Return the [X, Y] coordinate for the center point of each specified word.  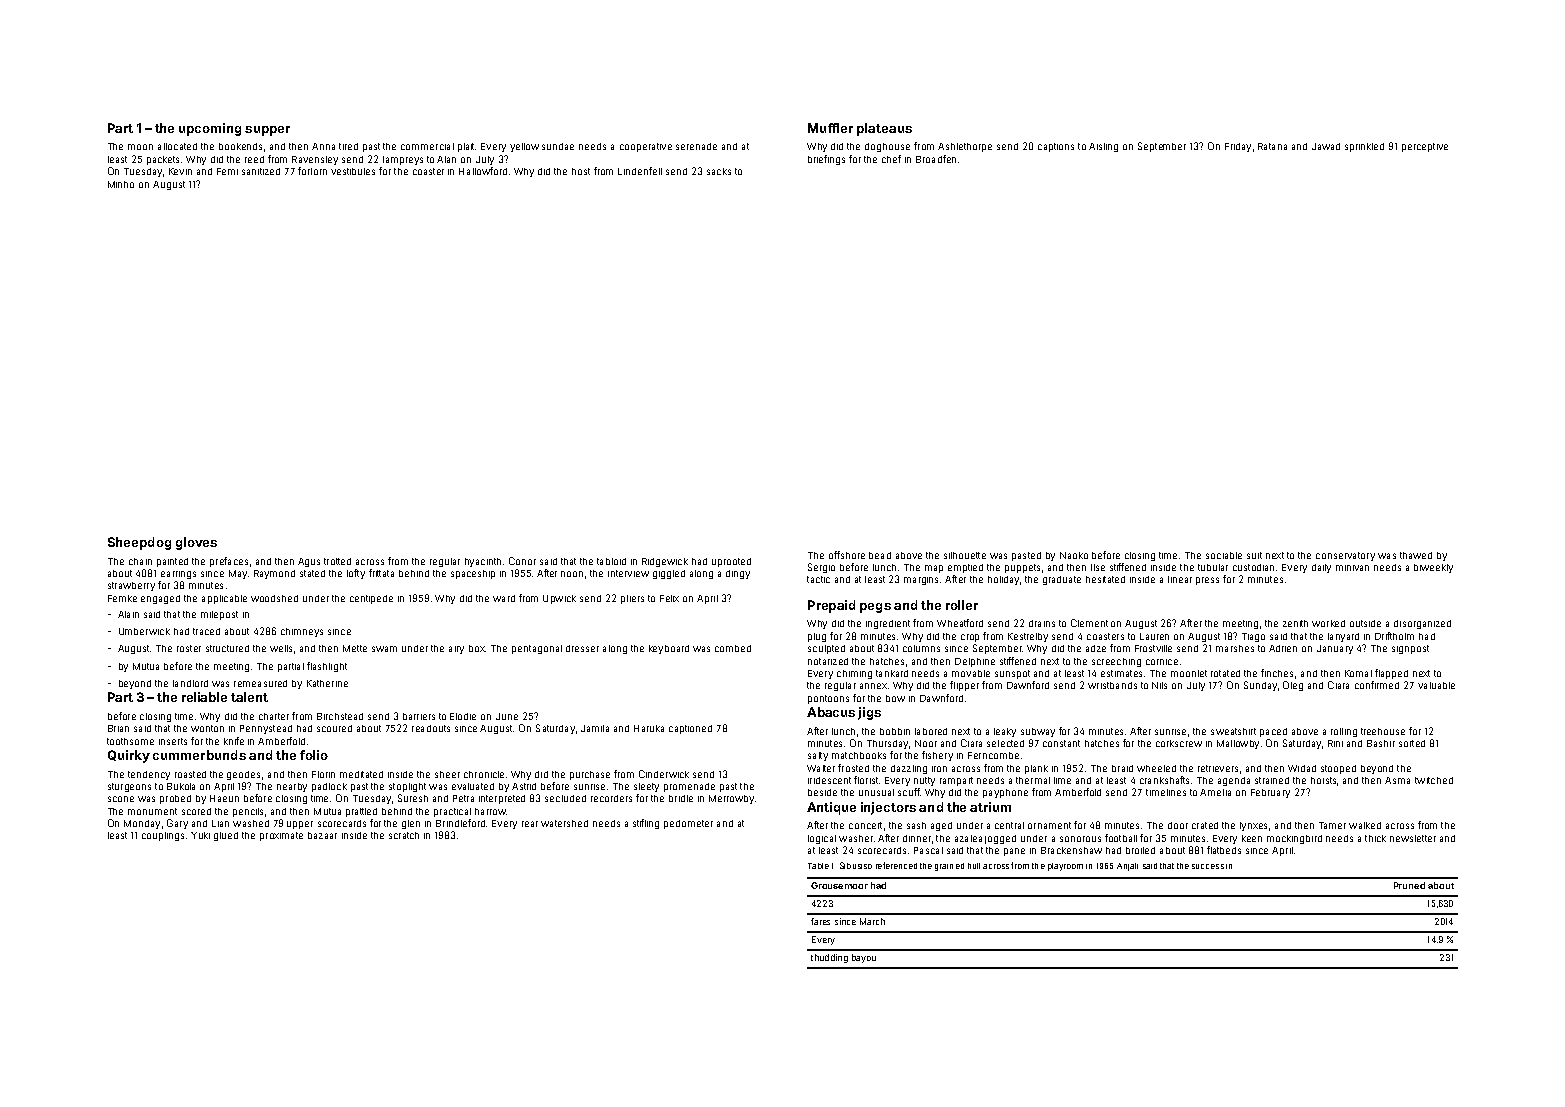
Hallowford [483, 171]
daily [1321, 568]
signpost [1410, 649]
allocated [177, 146]
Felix [669, 598]
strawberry [131, 586]
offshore [847, 555]
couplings [163, 836]
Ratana [1272, 146]
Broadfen [936, 159]
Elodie [463, 716]
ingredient [888, 624]
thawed [1416, 555]
